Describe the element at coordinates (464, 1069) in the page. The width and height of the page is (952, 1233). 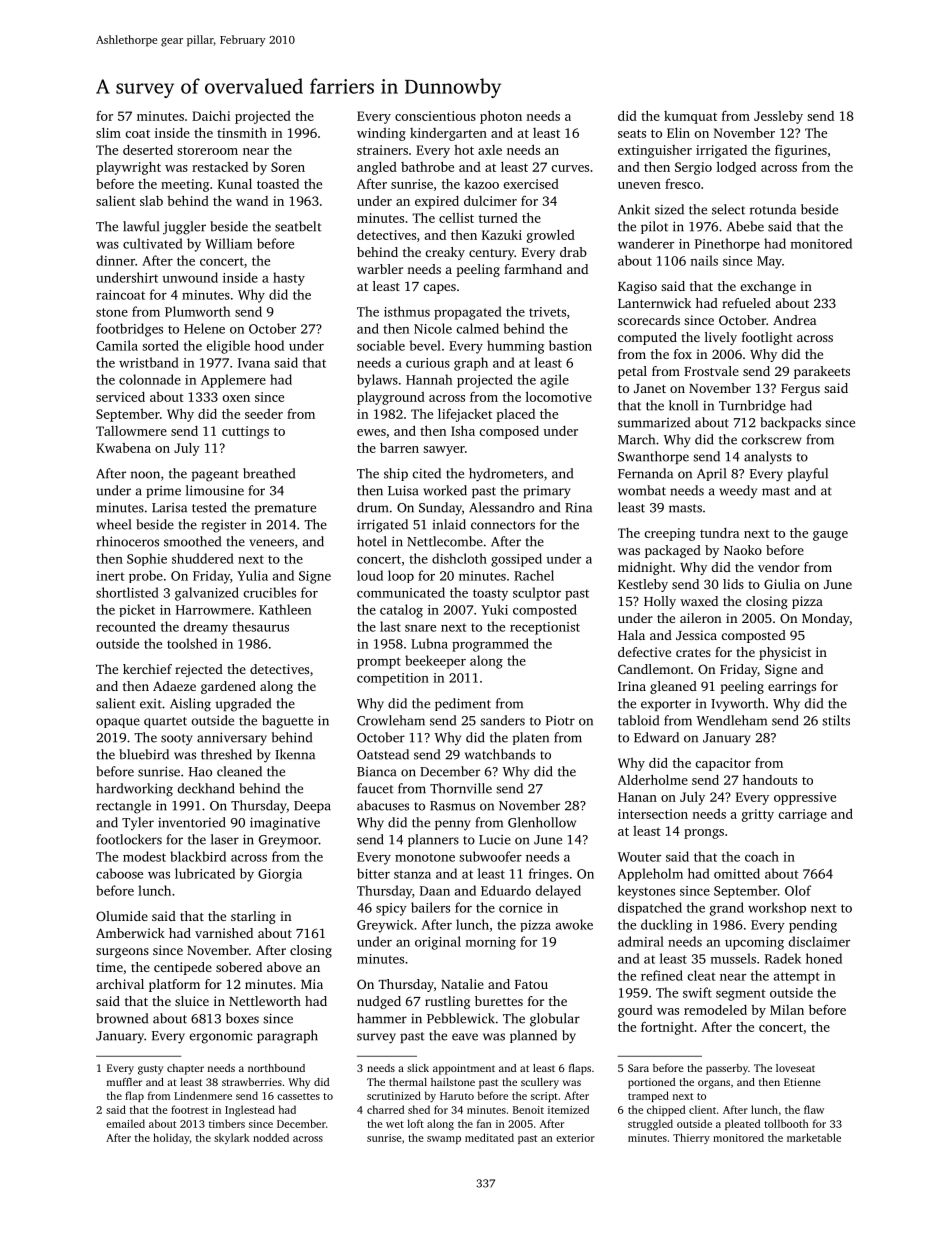
I see `appointment` at that location.
